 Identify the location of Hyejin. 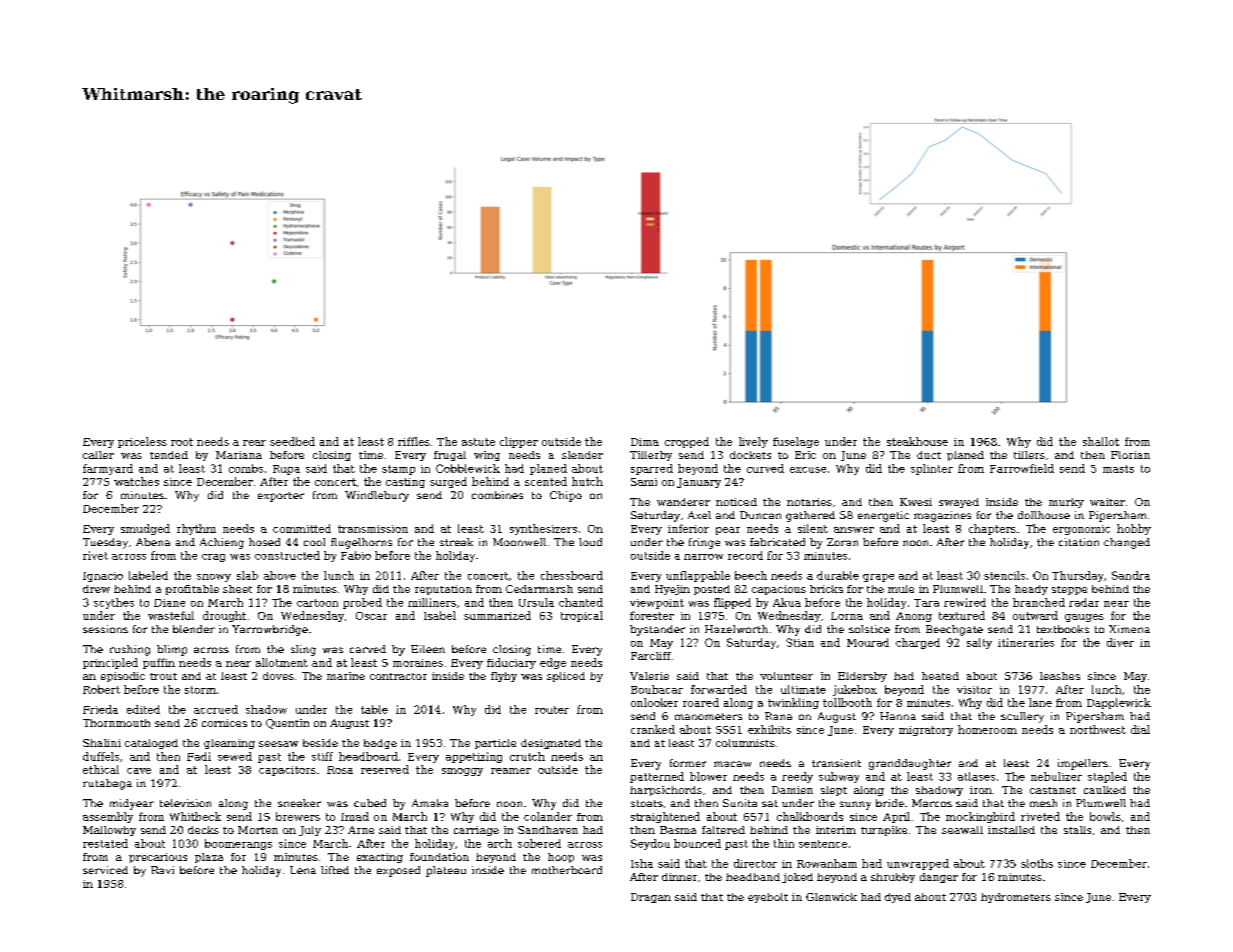
(672, 590).
